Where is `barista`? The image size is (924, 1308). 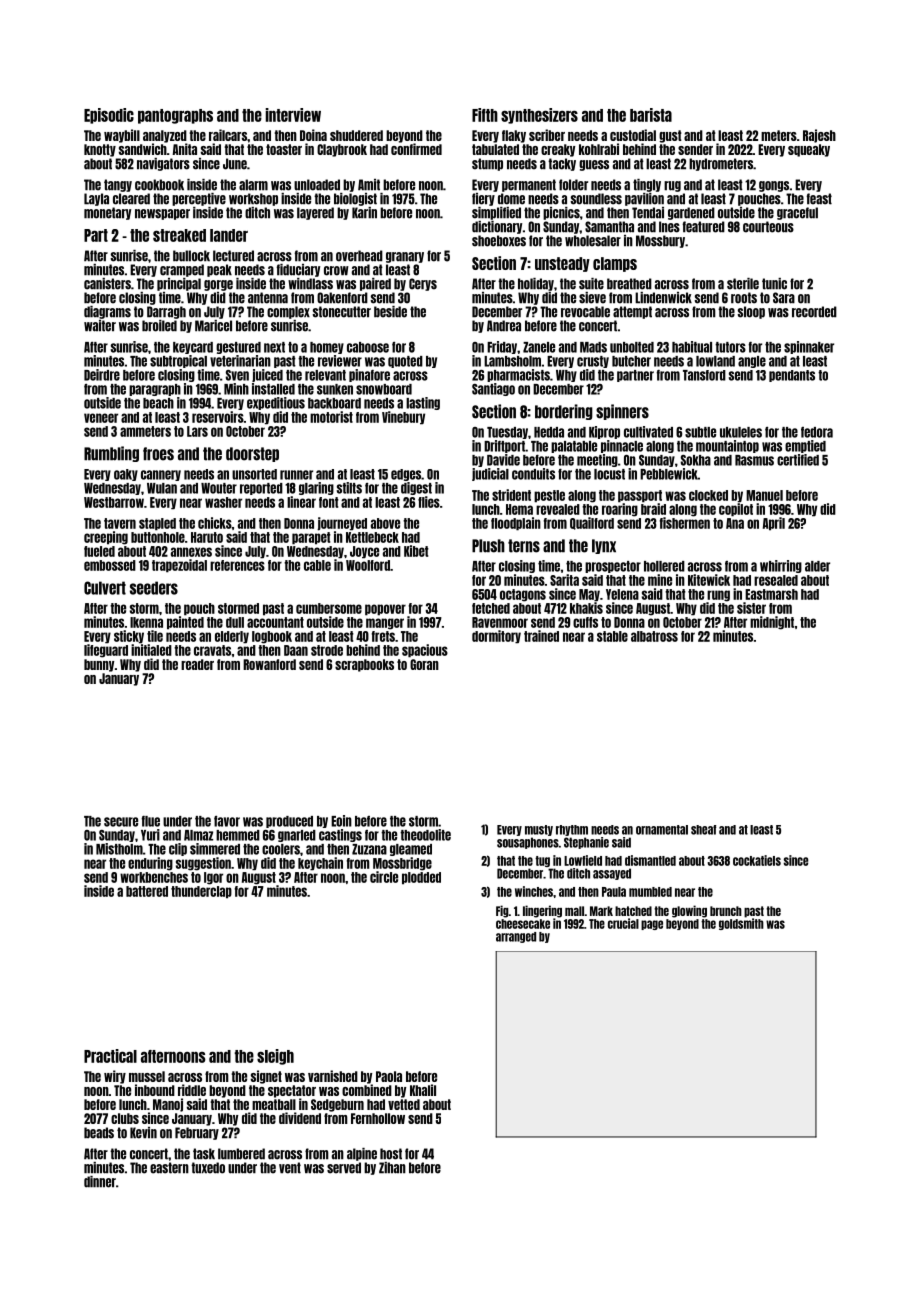
barista is located at coordinates (651, 115).
